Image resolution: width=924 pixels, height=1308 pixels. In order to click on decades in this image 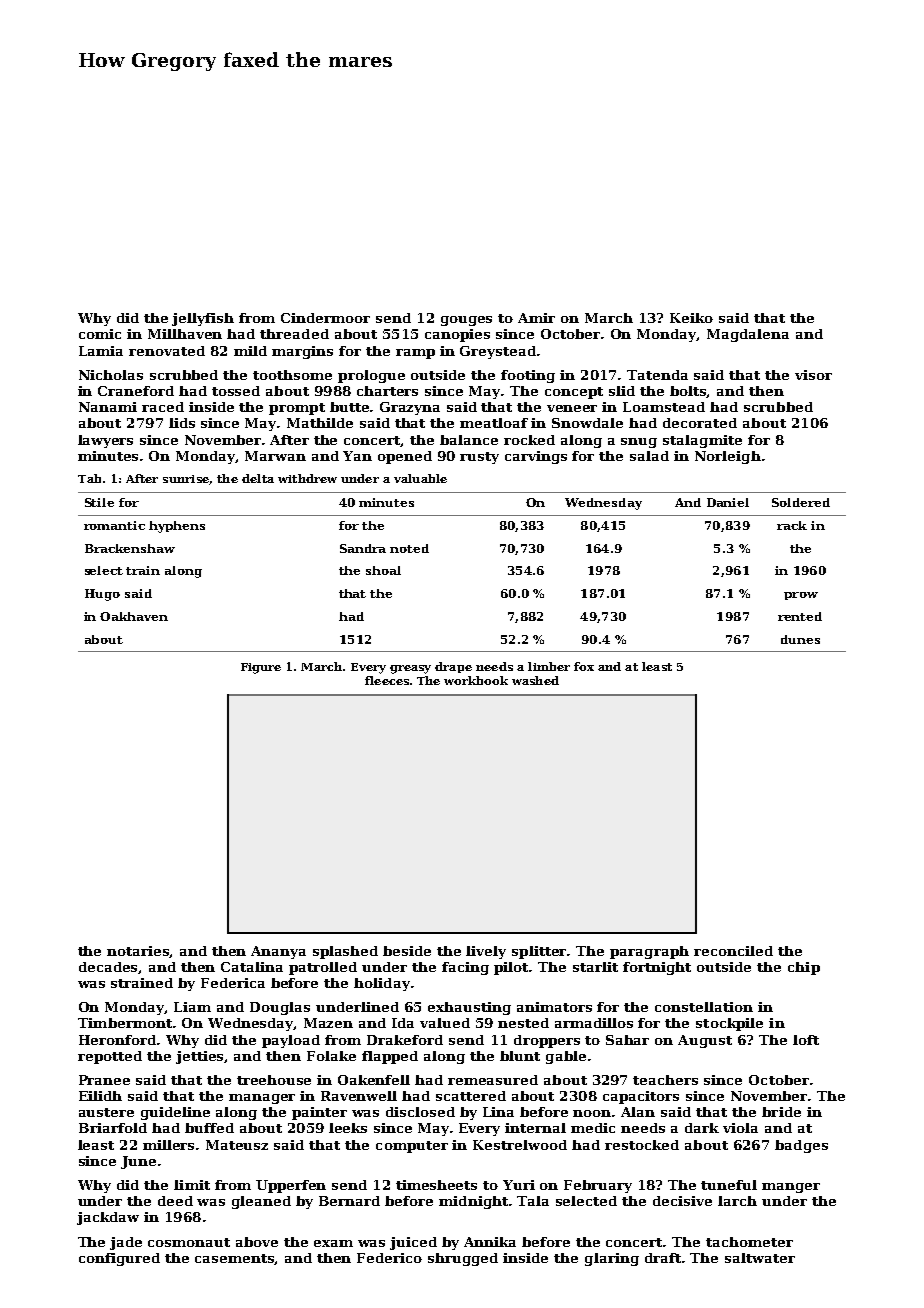, I will do `click(109, 968)`.
